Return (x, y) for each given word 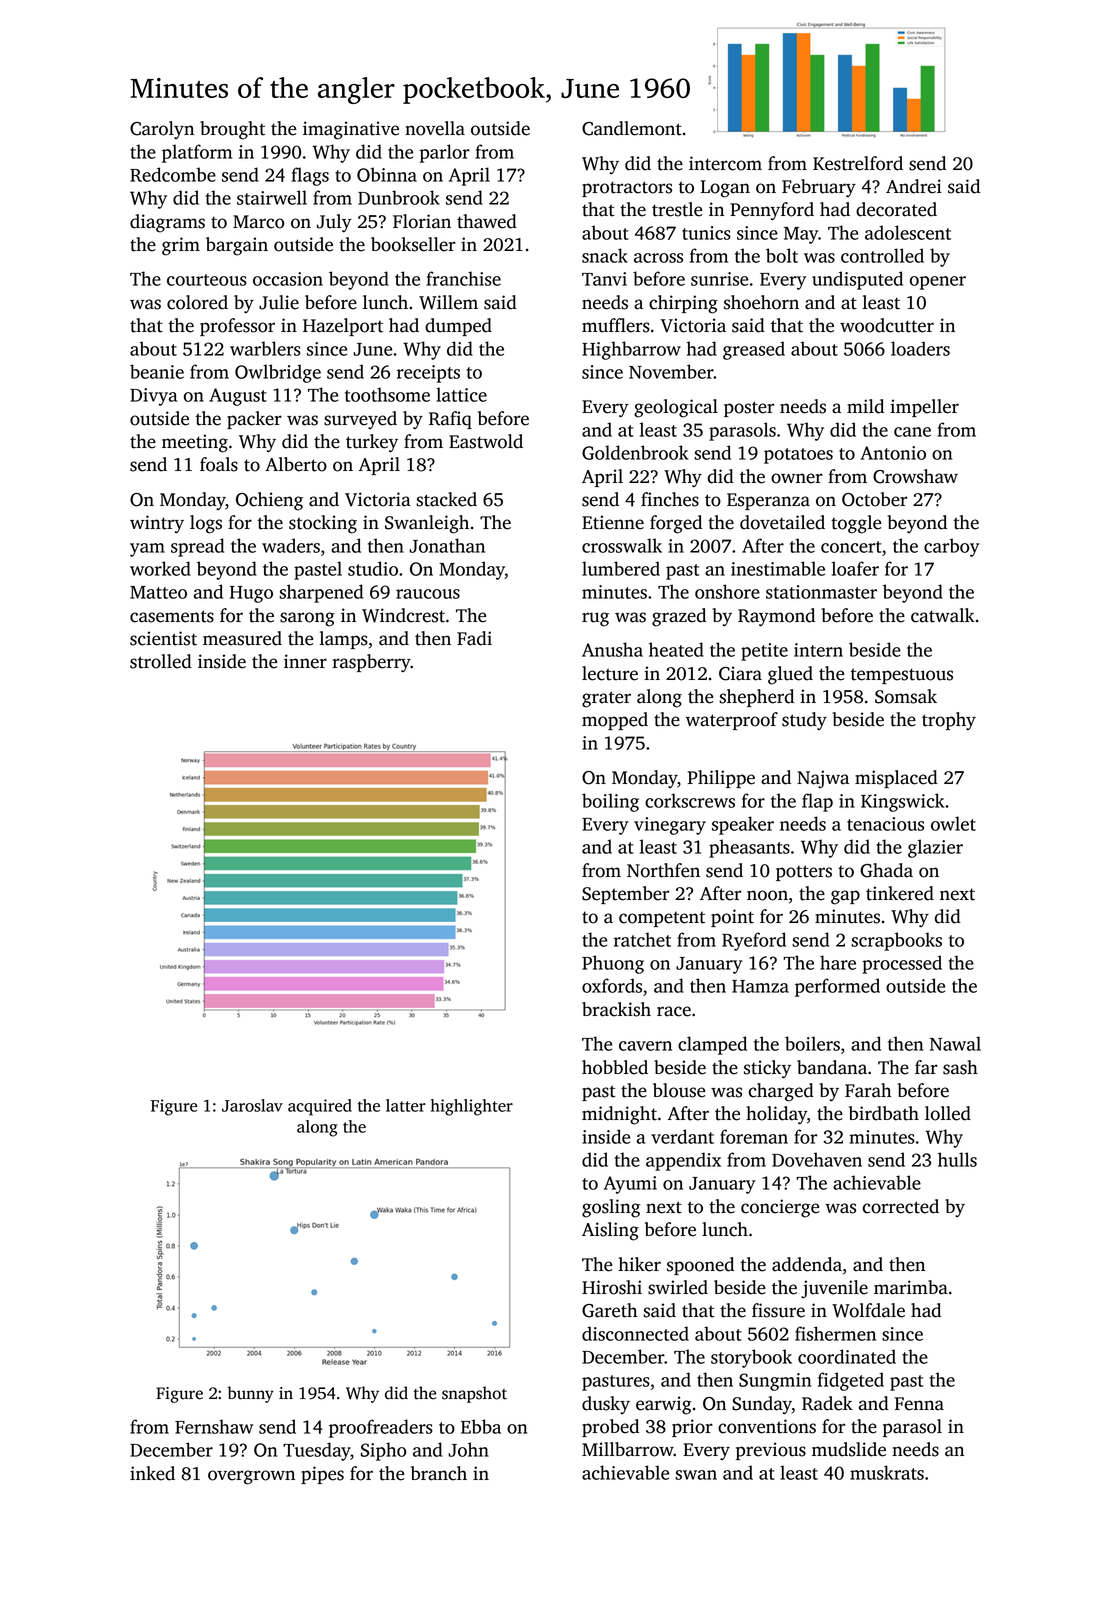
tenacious (885, 824)
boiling (610, 802)
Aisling (610, 1231)
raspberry (371, 663)
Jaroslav (252, 1105)
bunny (251, 1394)
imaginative (351, 130)
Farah (868, 1090)
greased (754, 350)
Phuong (613, 964)
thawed (487, 221)
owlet (953, 823)
